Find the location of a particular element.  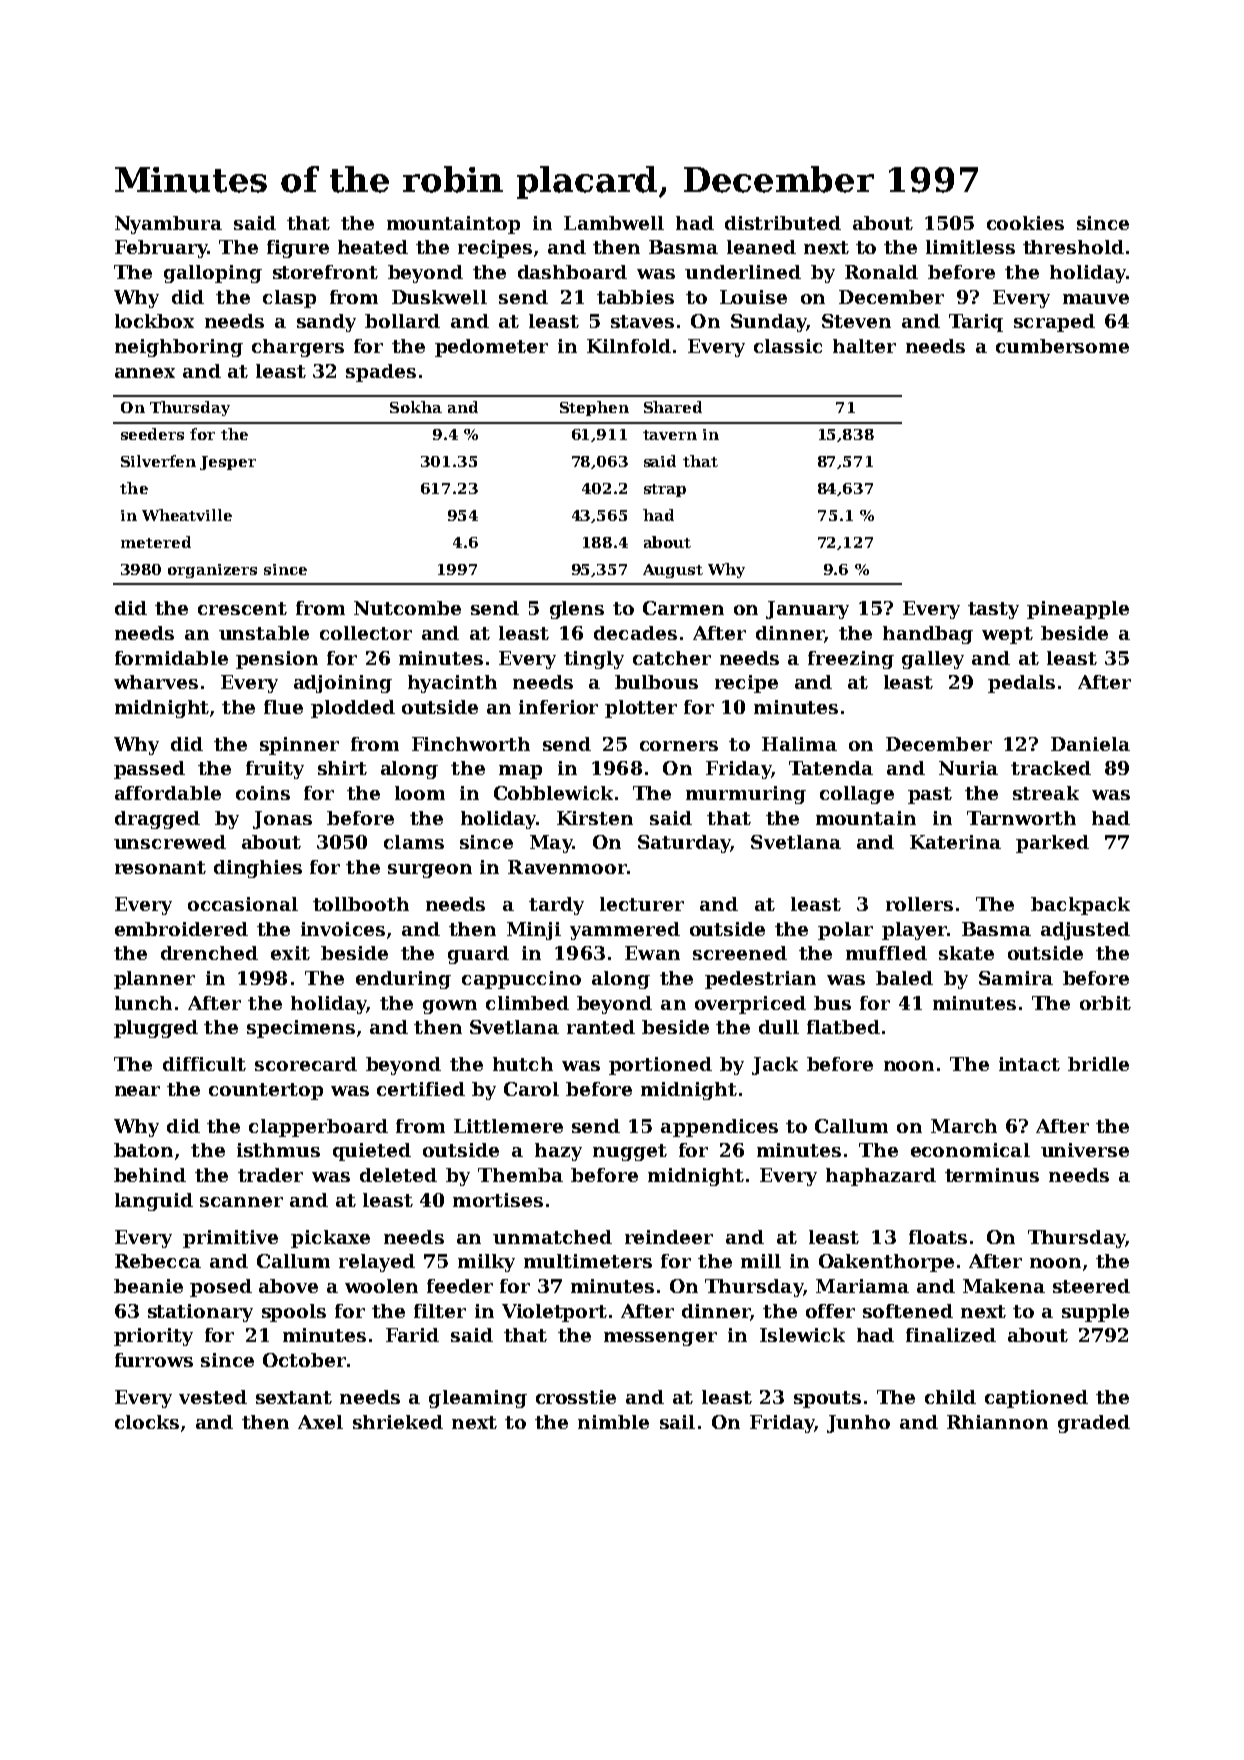

wharves is located at coordinates (156, 682).
